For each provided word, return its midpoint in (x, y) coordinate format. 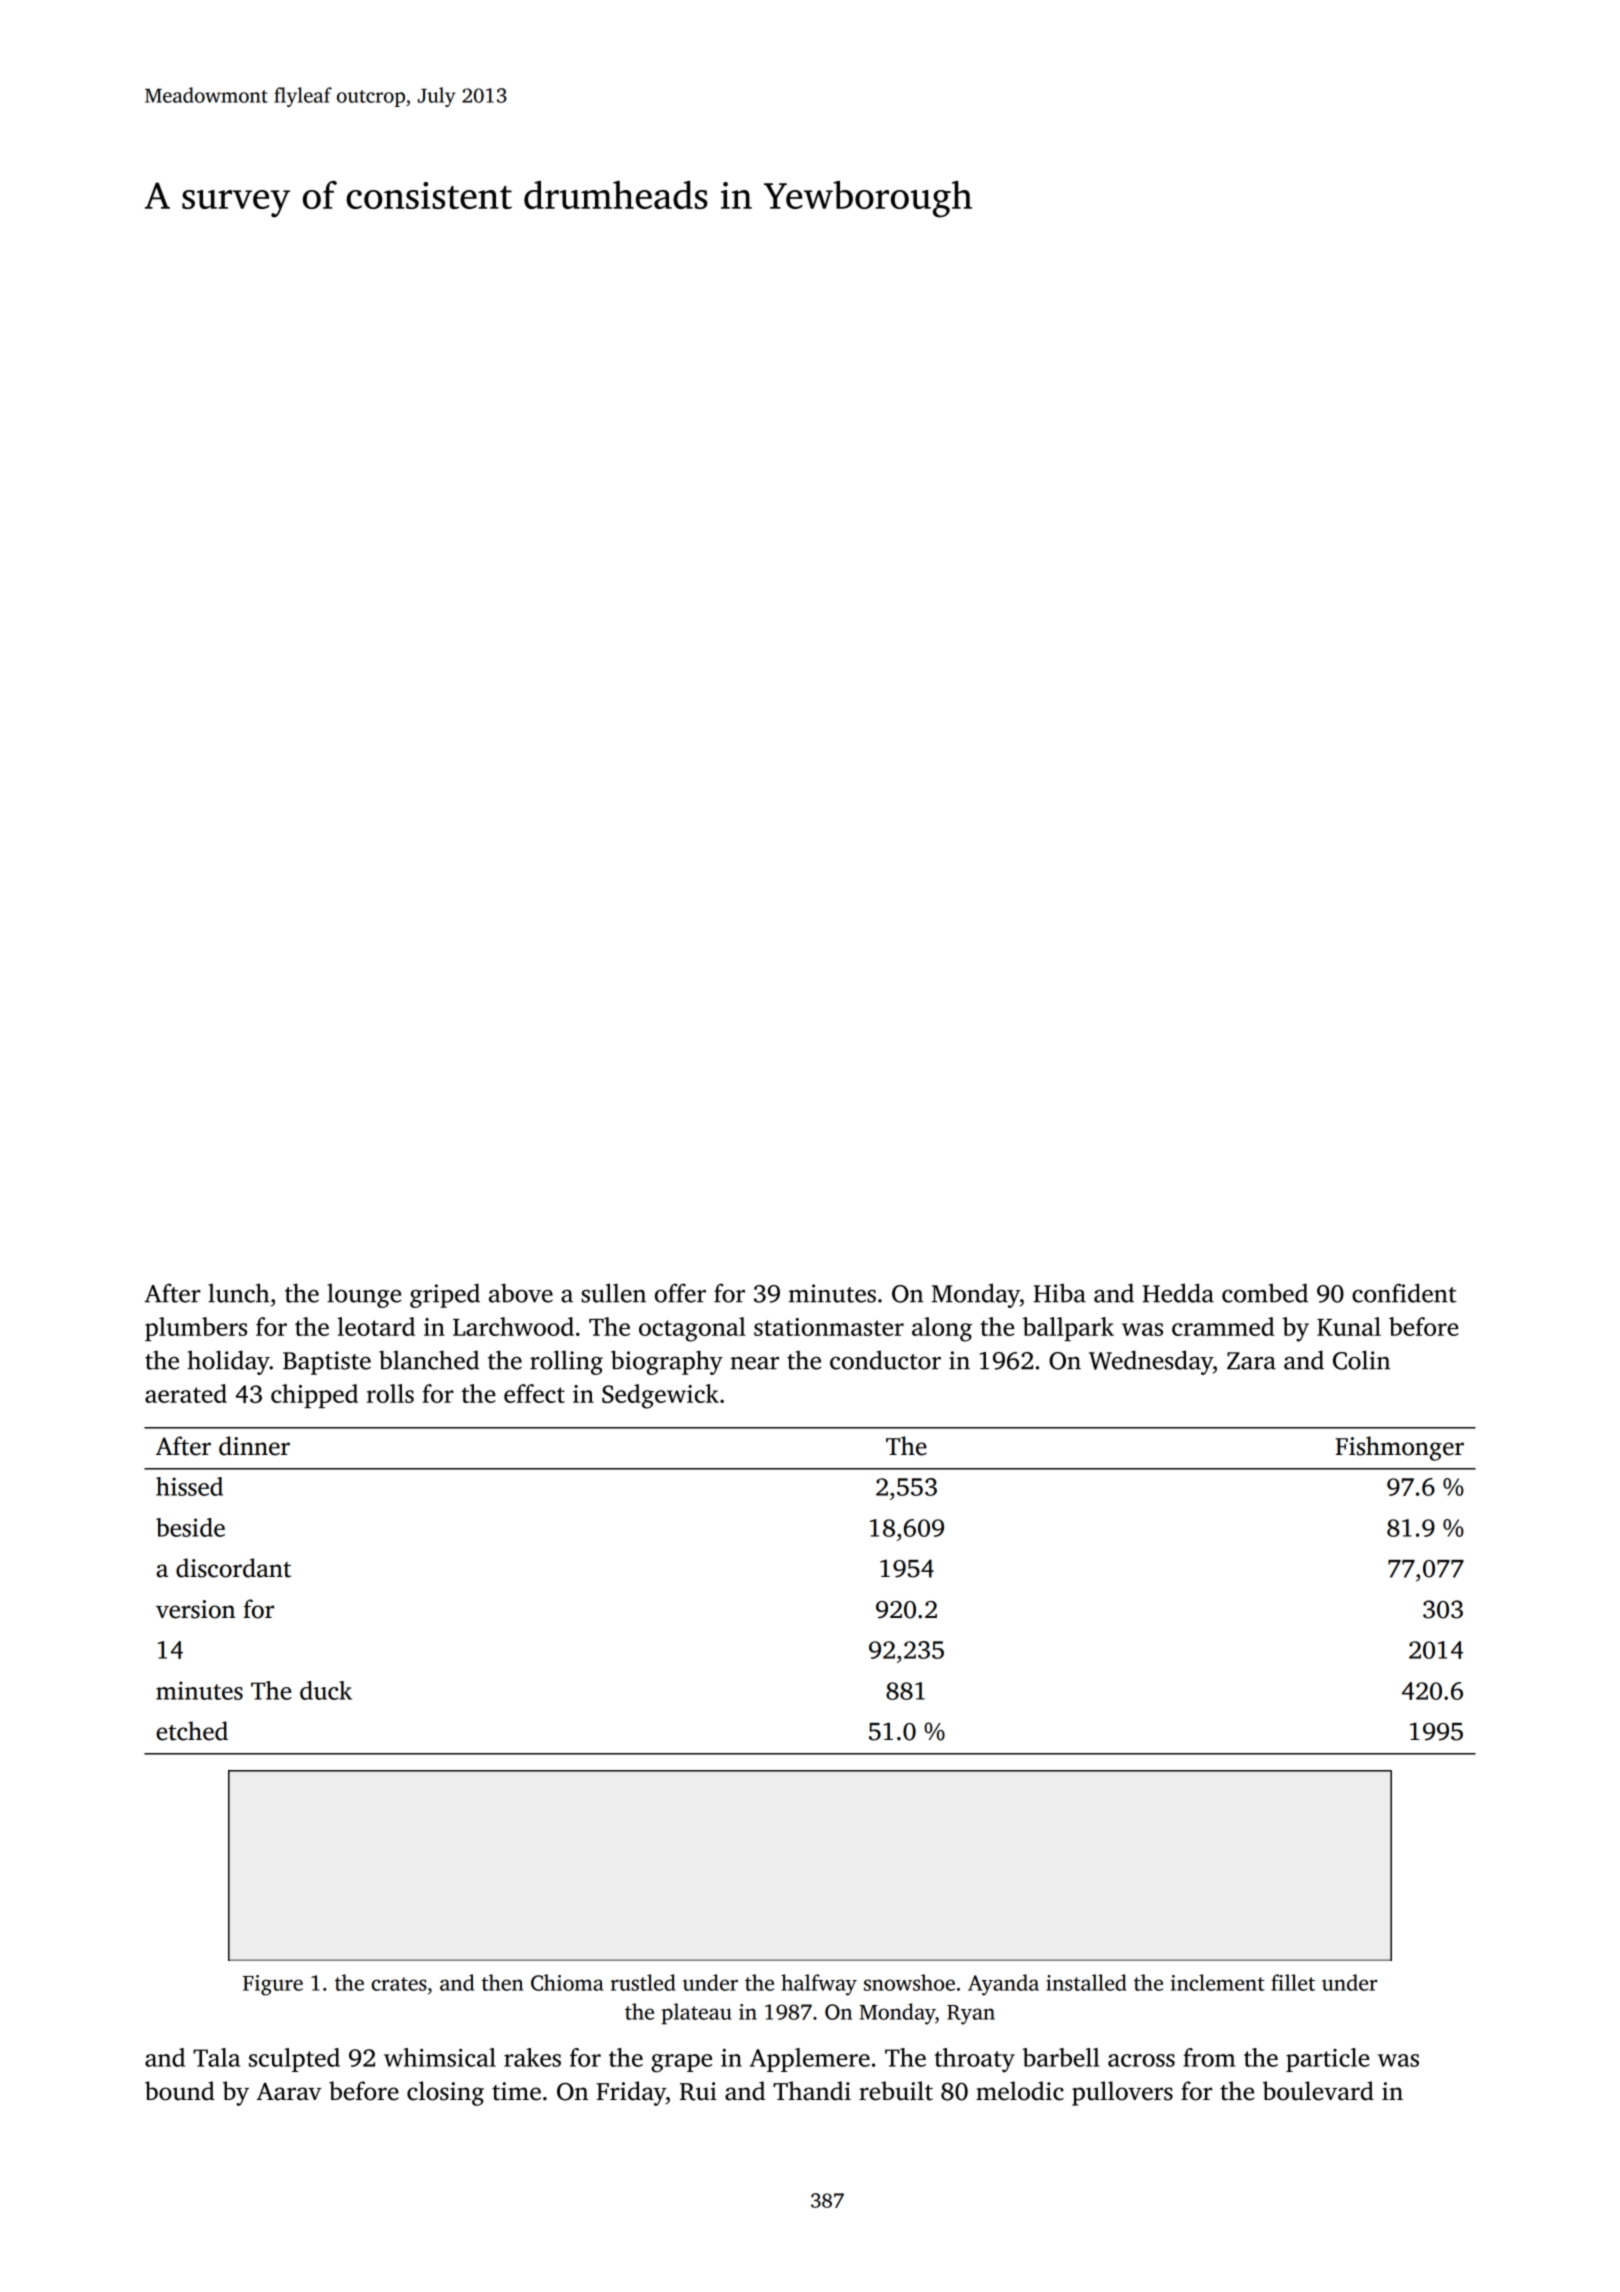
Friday (631, 2093)
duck (326, 1690)
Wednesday (1151, 1362)
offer (680, 1293)
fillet (1293, 1982)
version (195, 1609)
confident (1404, 1293)
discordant (233, 1568)
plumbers (196, 1329)
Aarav (289, 2091)
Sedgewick (660, 1396)
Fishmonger (1399, 1448)
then (502, 1982)
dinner (254, 1446)
